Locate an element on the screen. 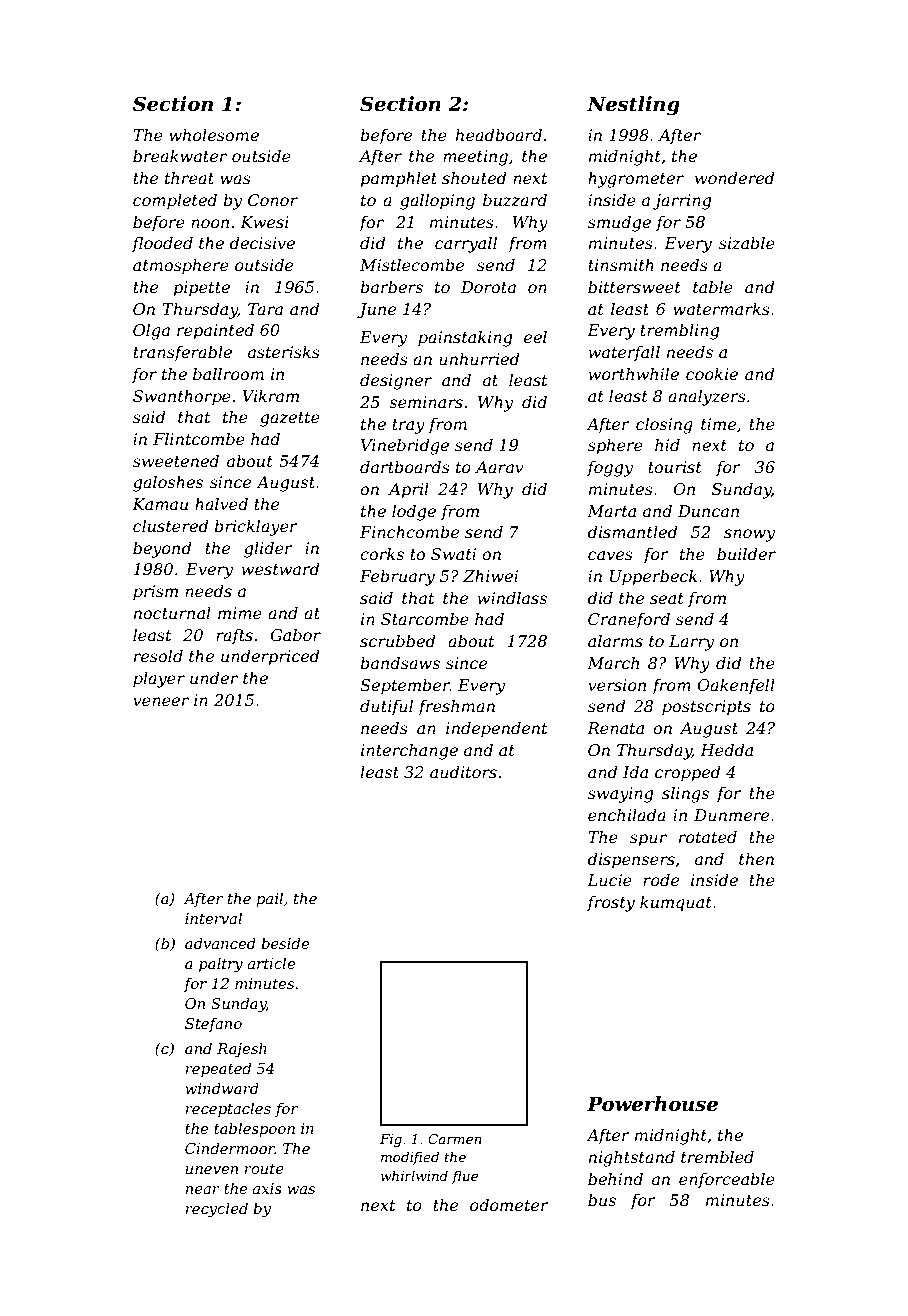 This screenshot has width=908, height=1316. galloping is located at coordinates (437, 201).
